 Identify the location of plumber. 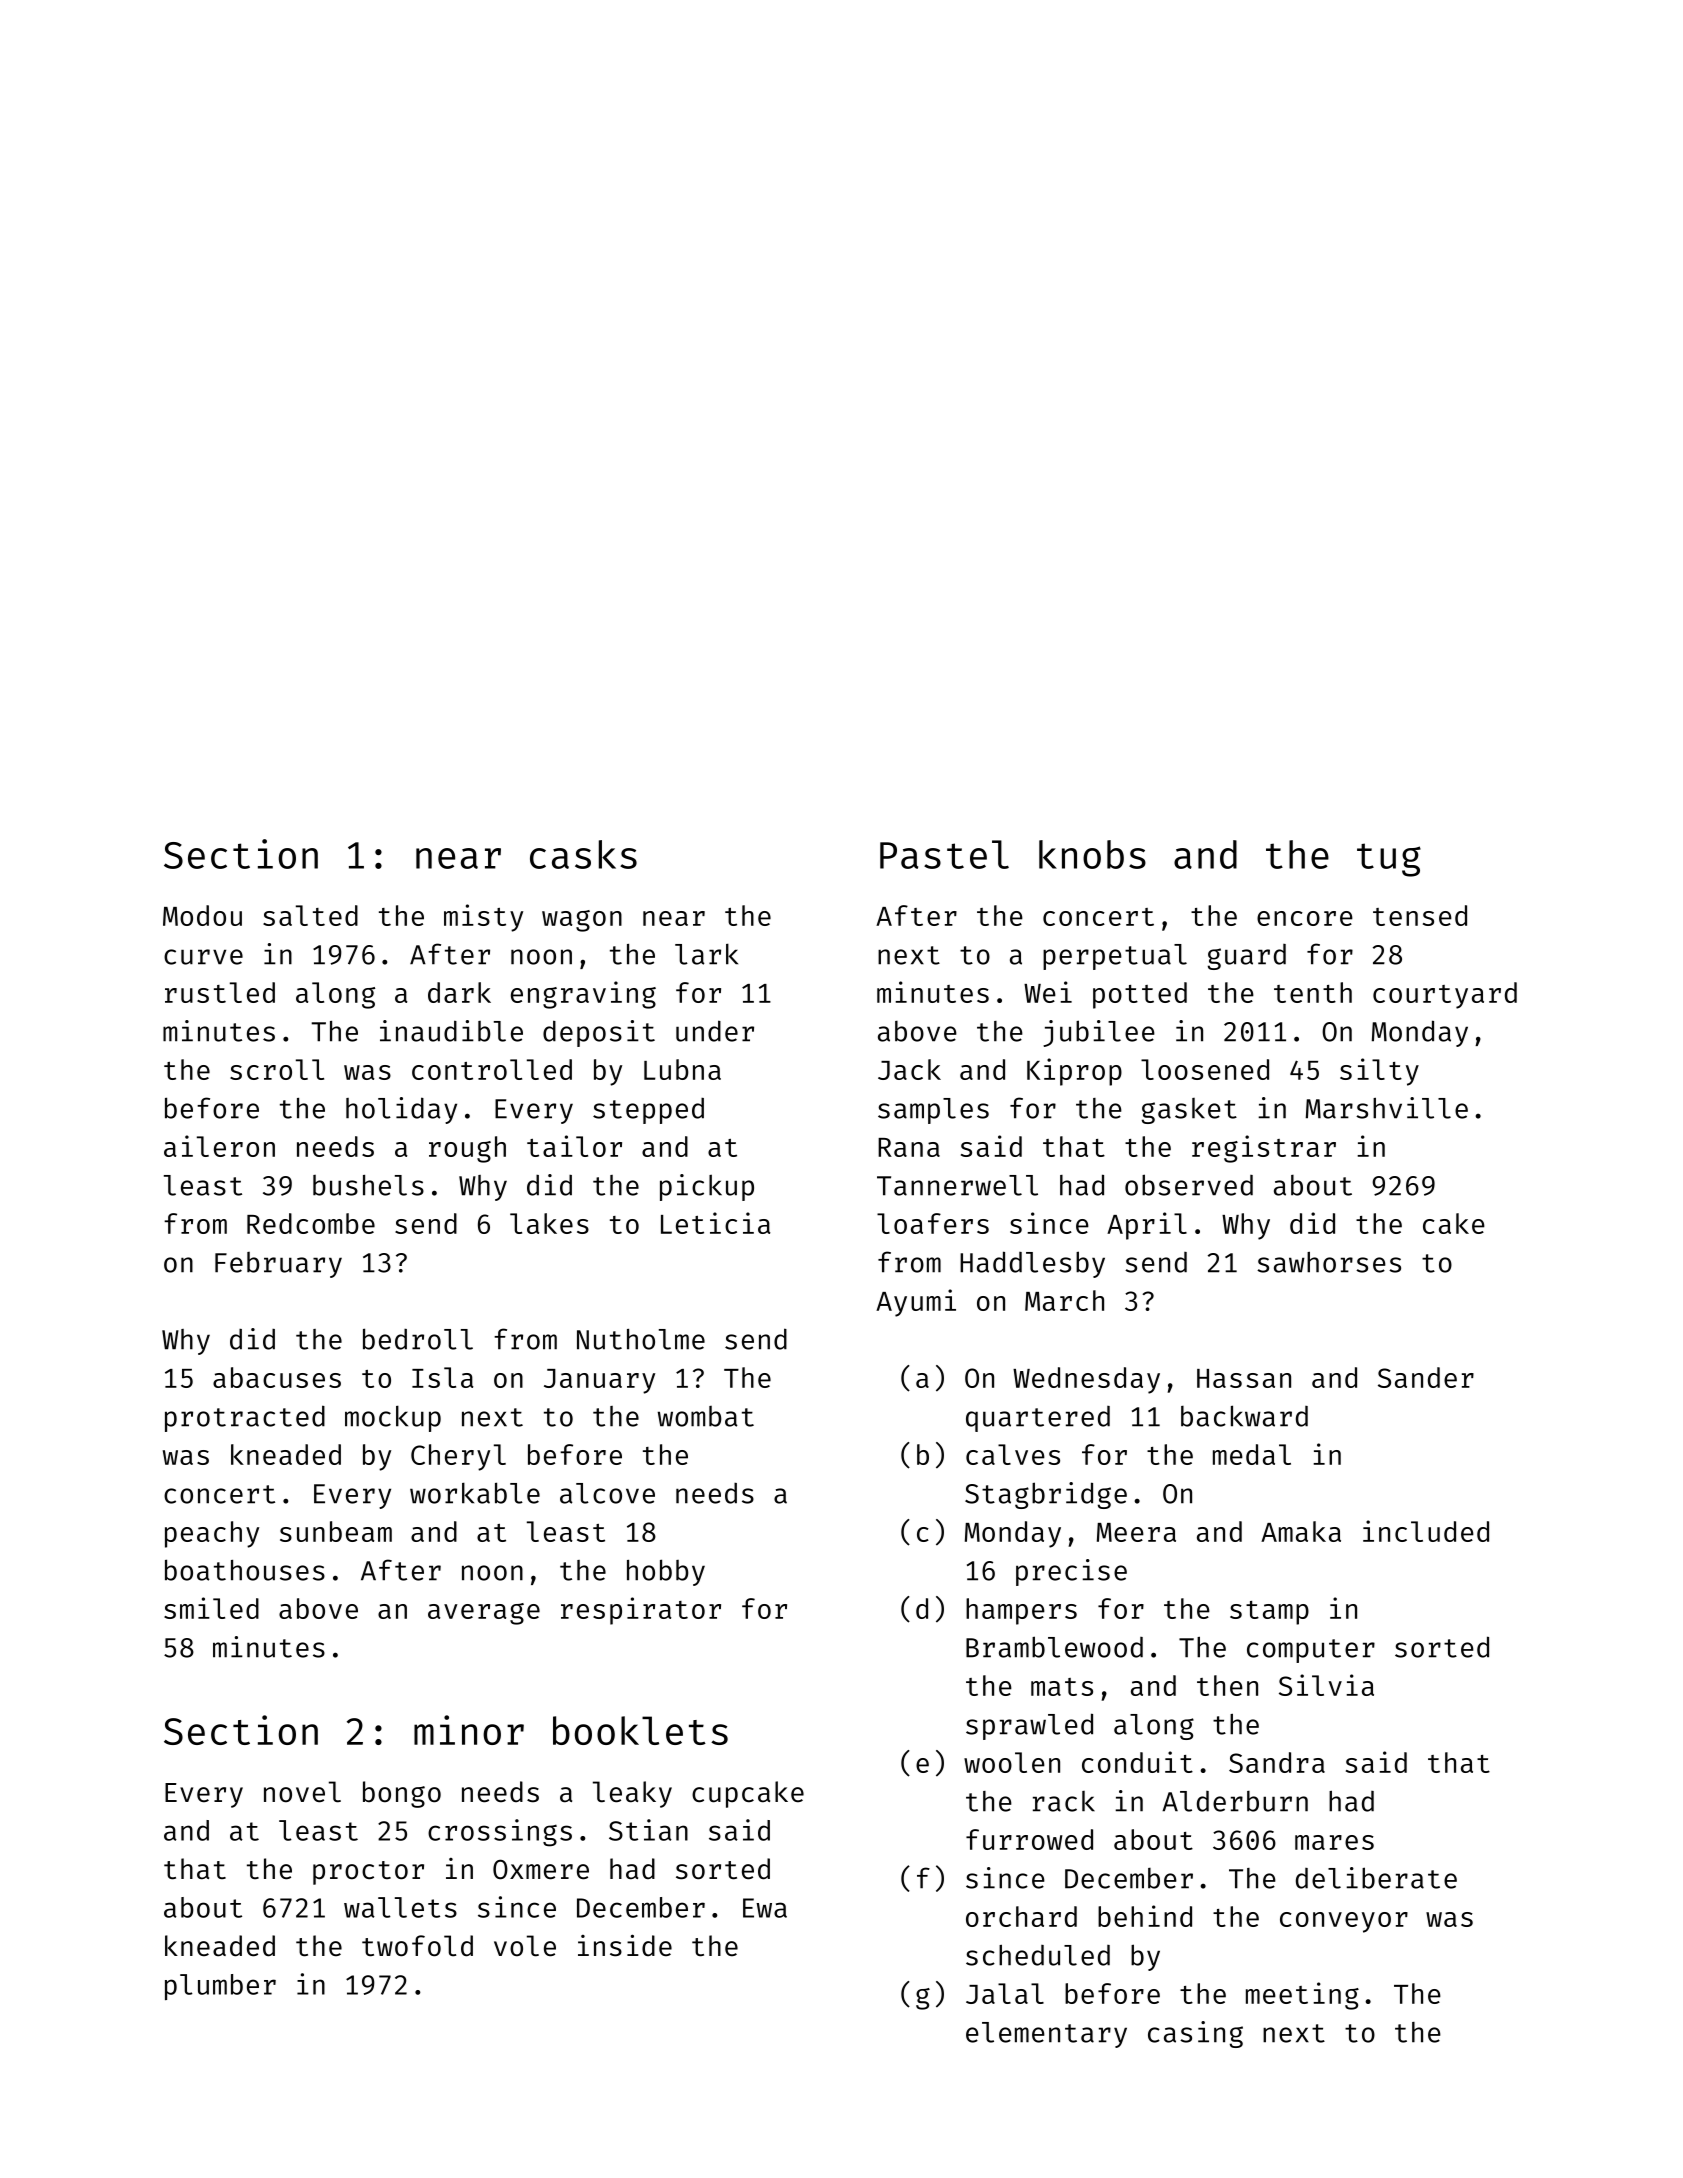
(220, 1987).
